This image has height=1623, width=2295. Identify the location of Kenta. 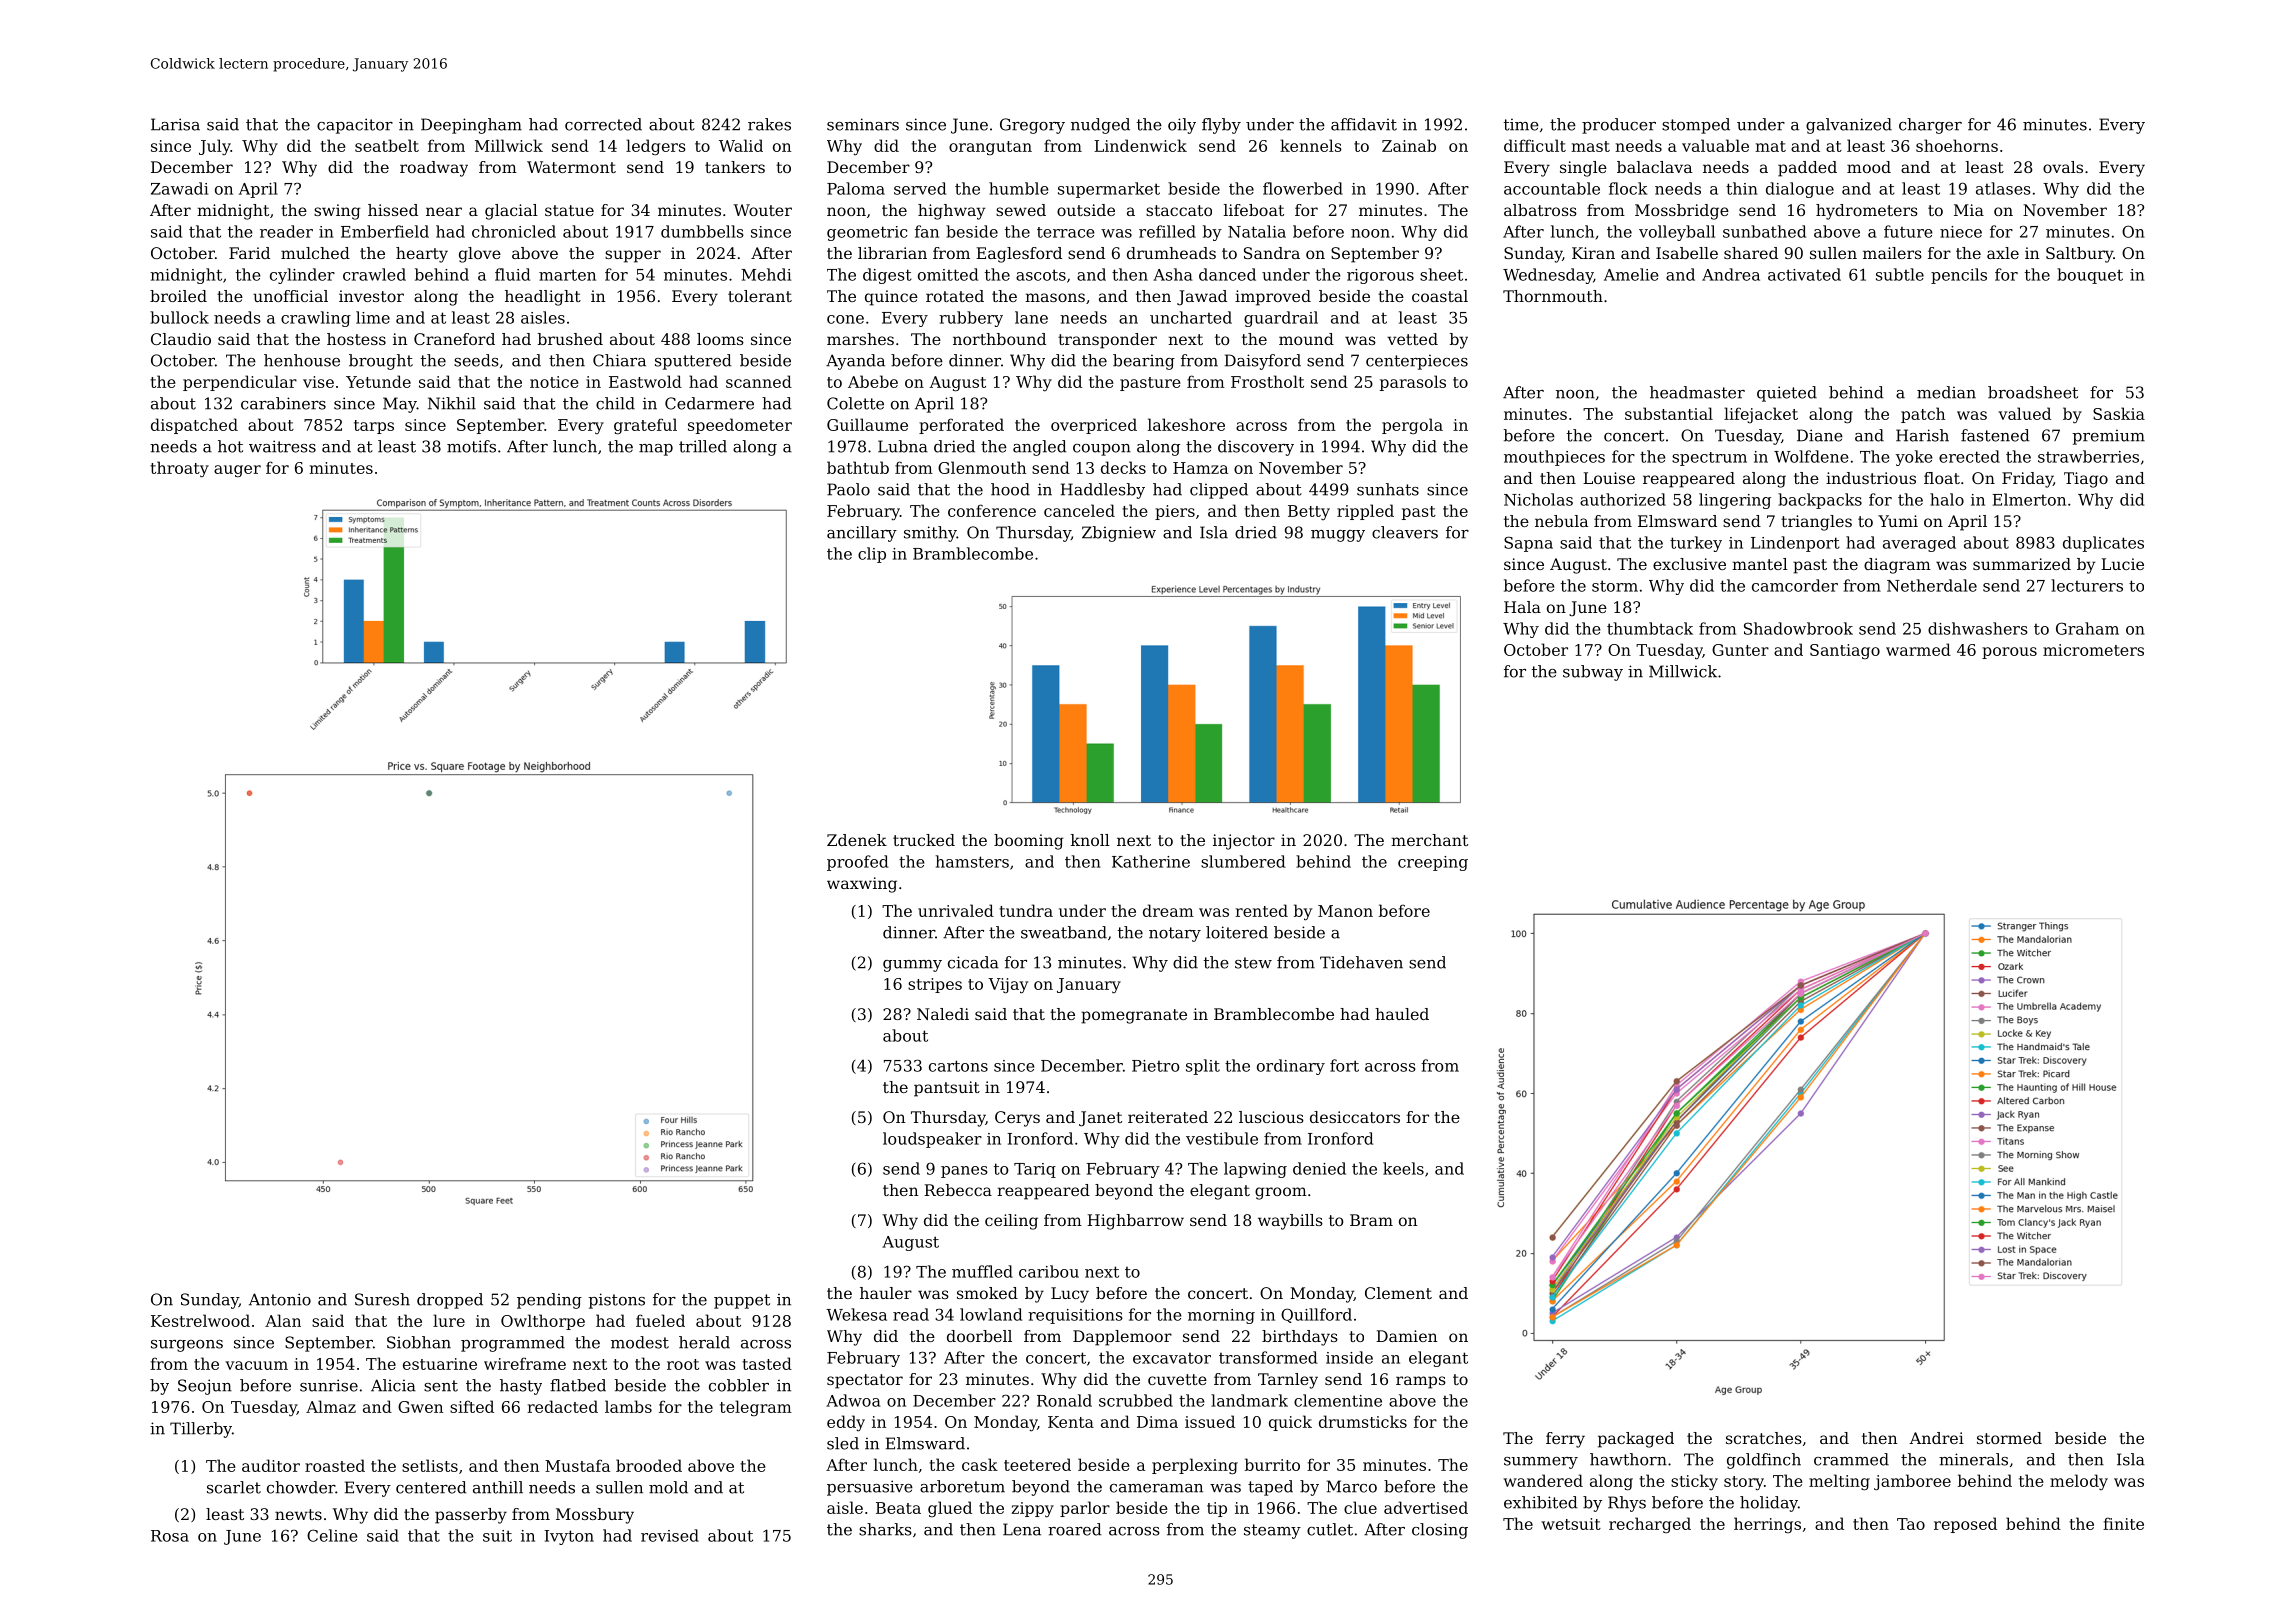
(1071, 1422).
